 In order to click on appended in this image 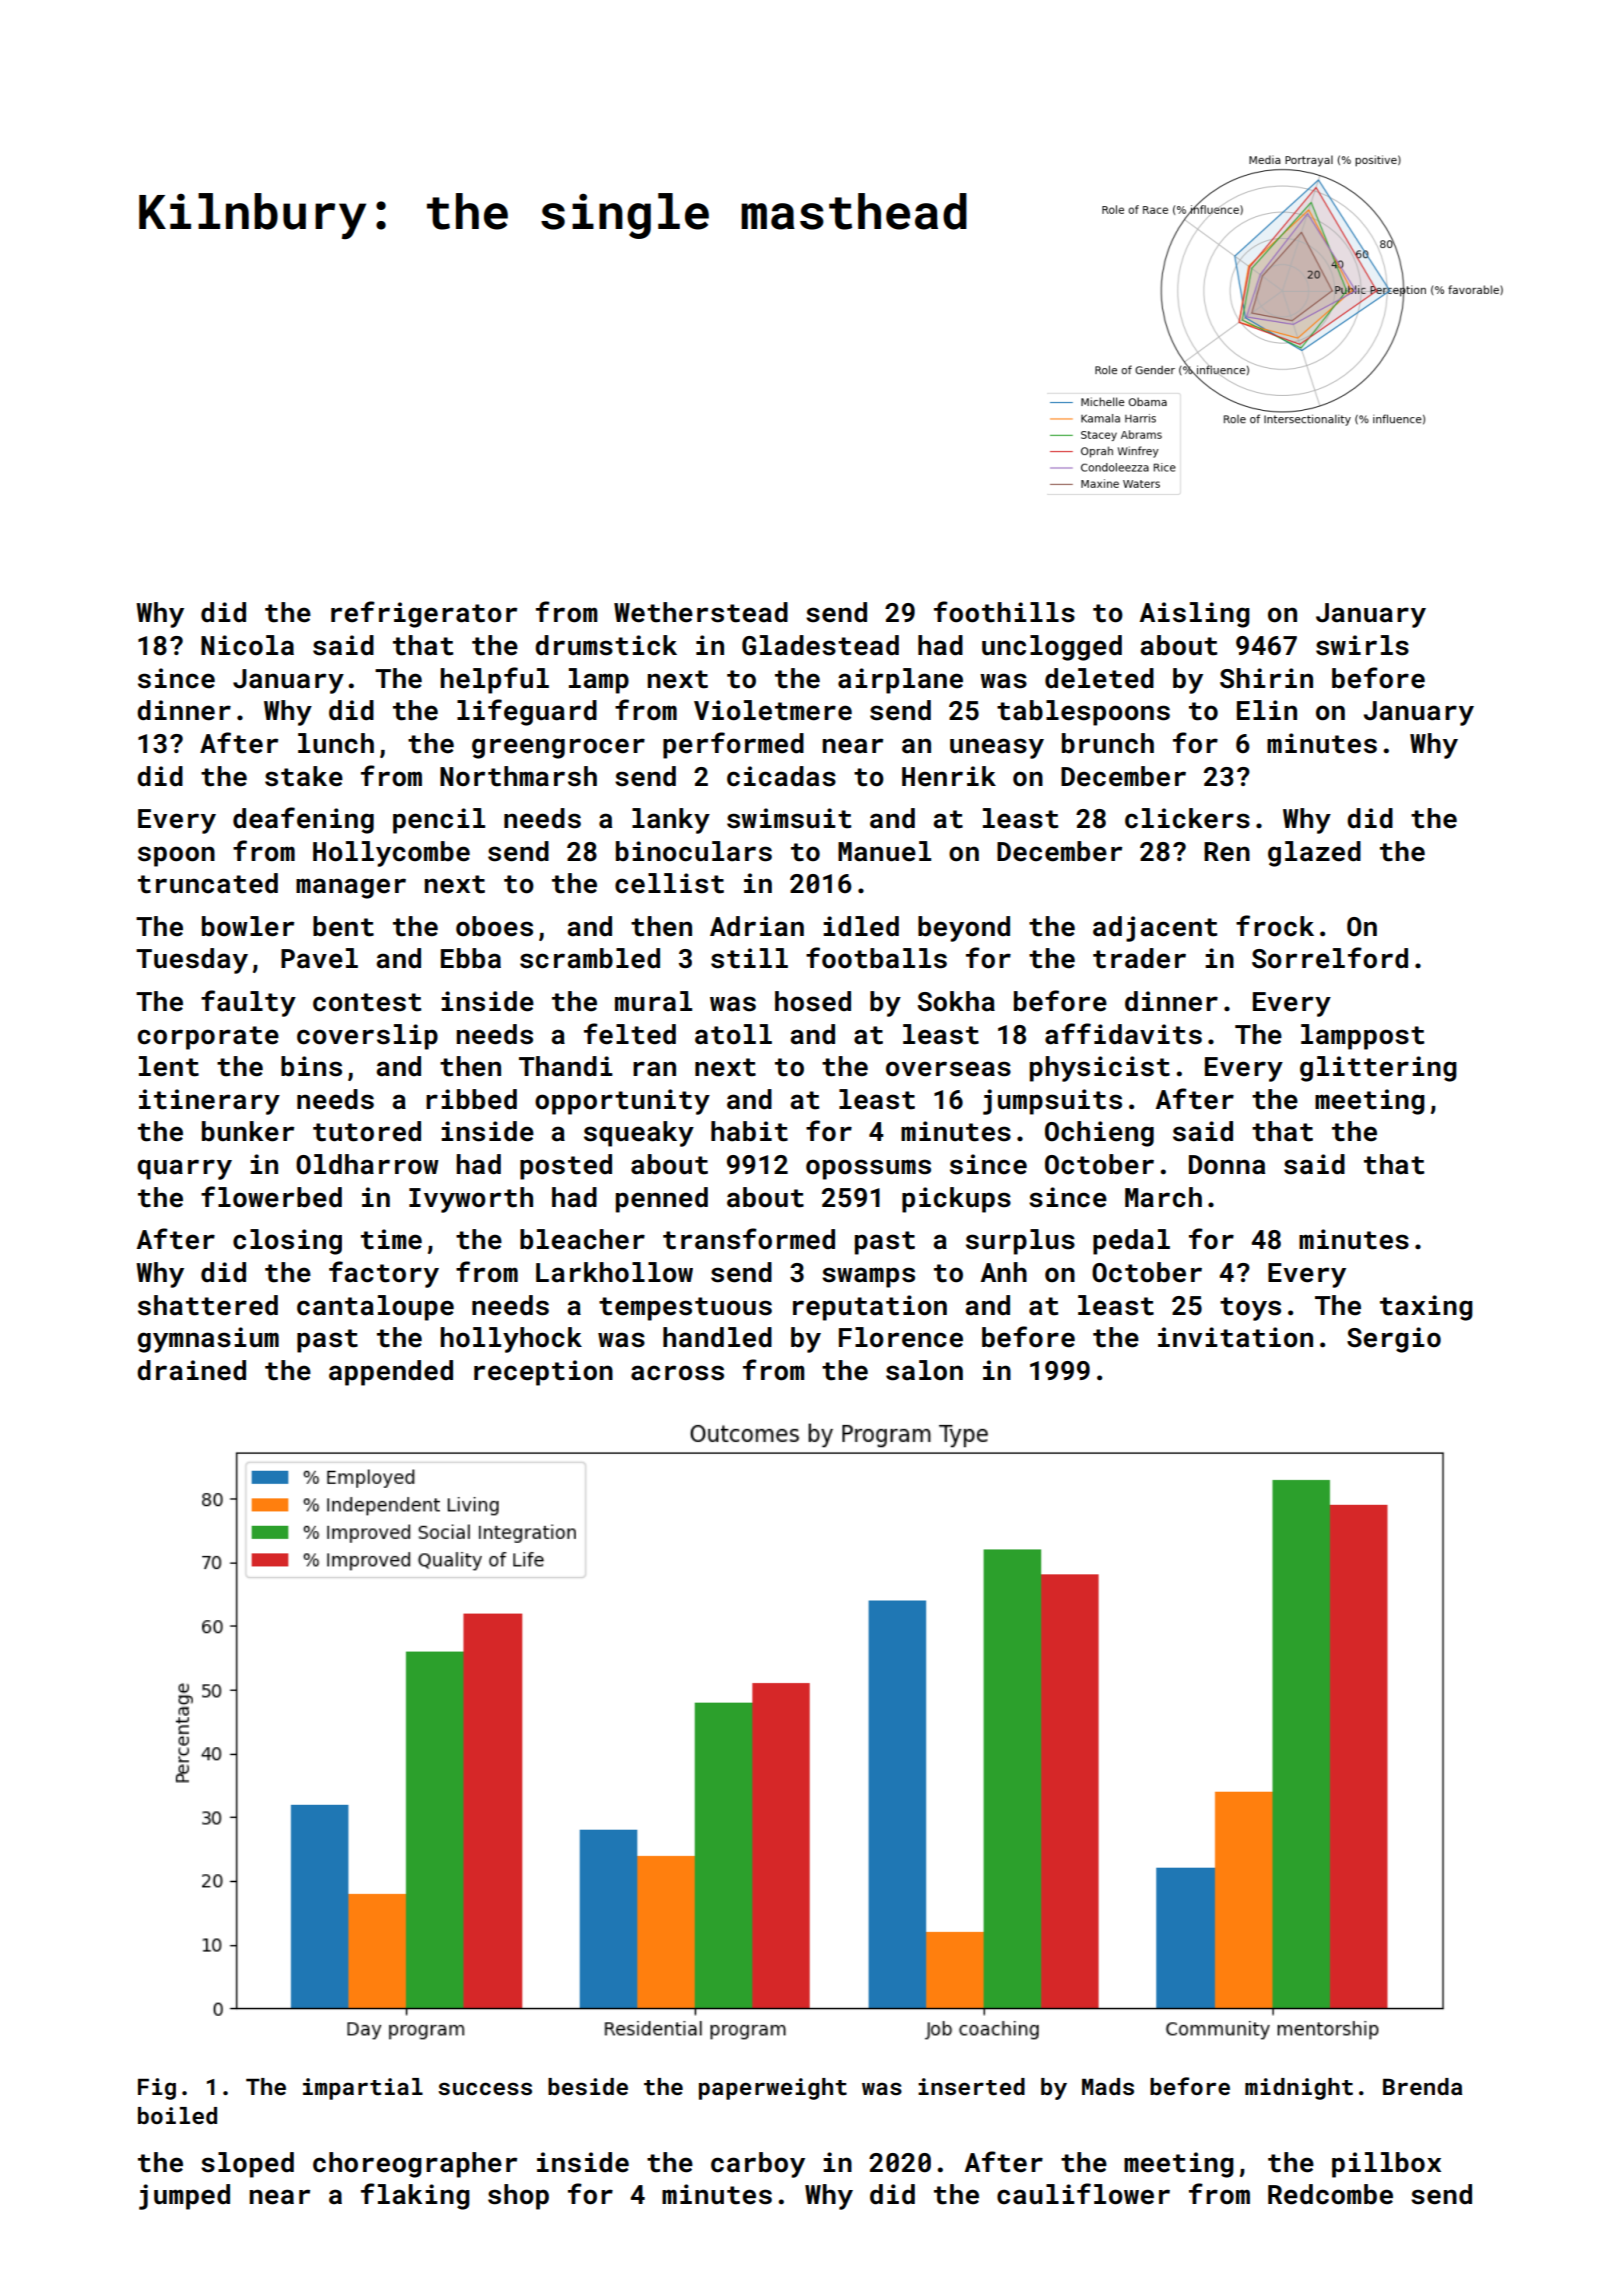, I will do `click(391, 1373)`.
